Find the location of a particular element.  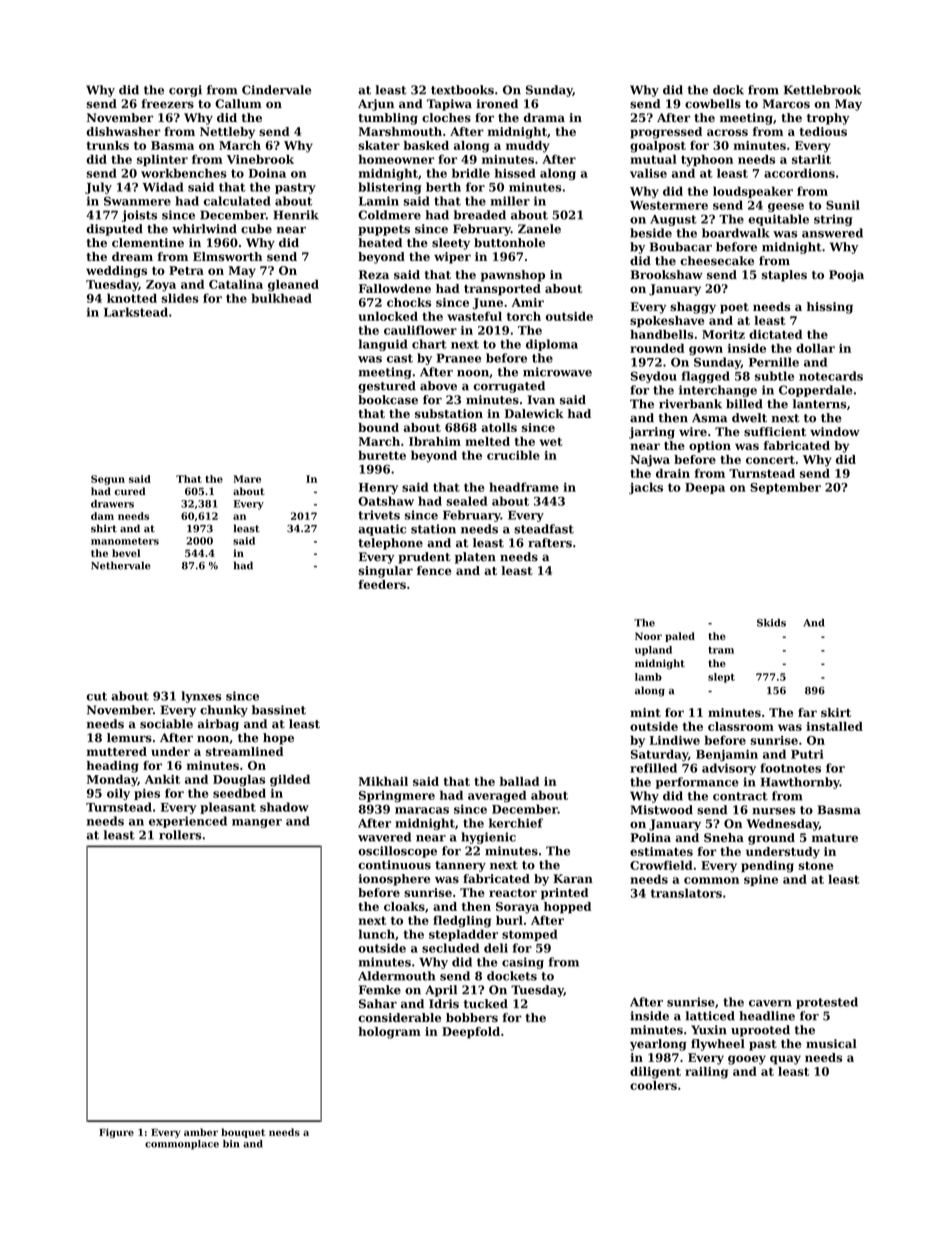

rollers is located at coordinates (180, 835).
